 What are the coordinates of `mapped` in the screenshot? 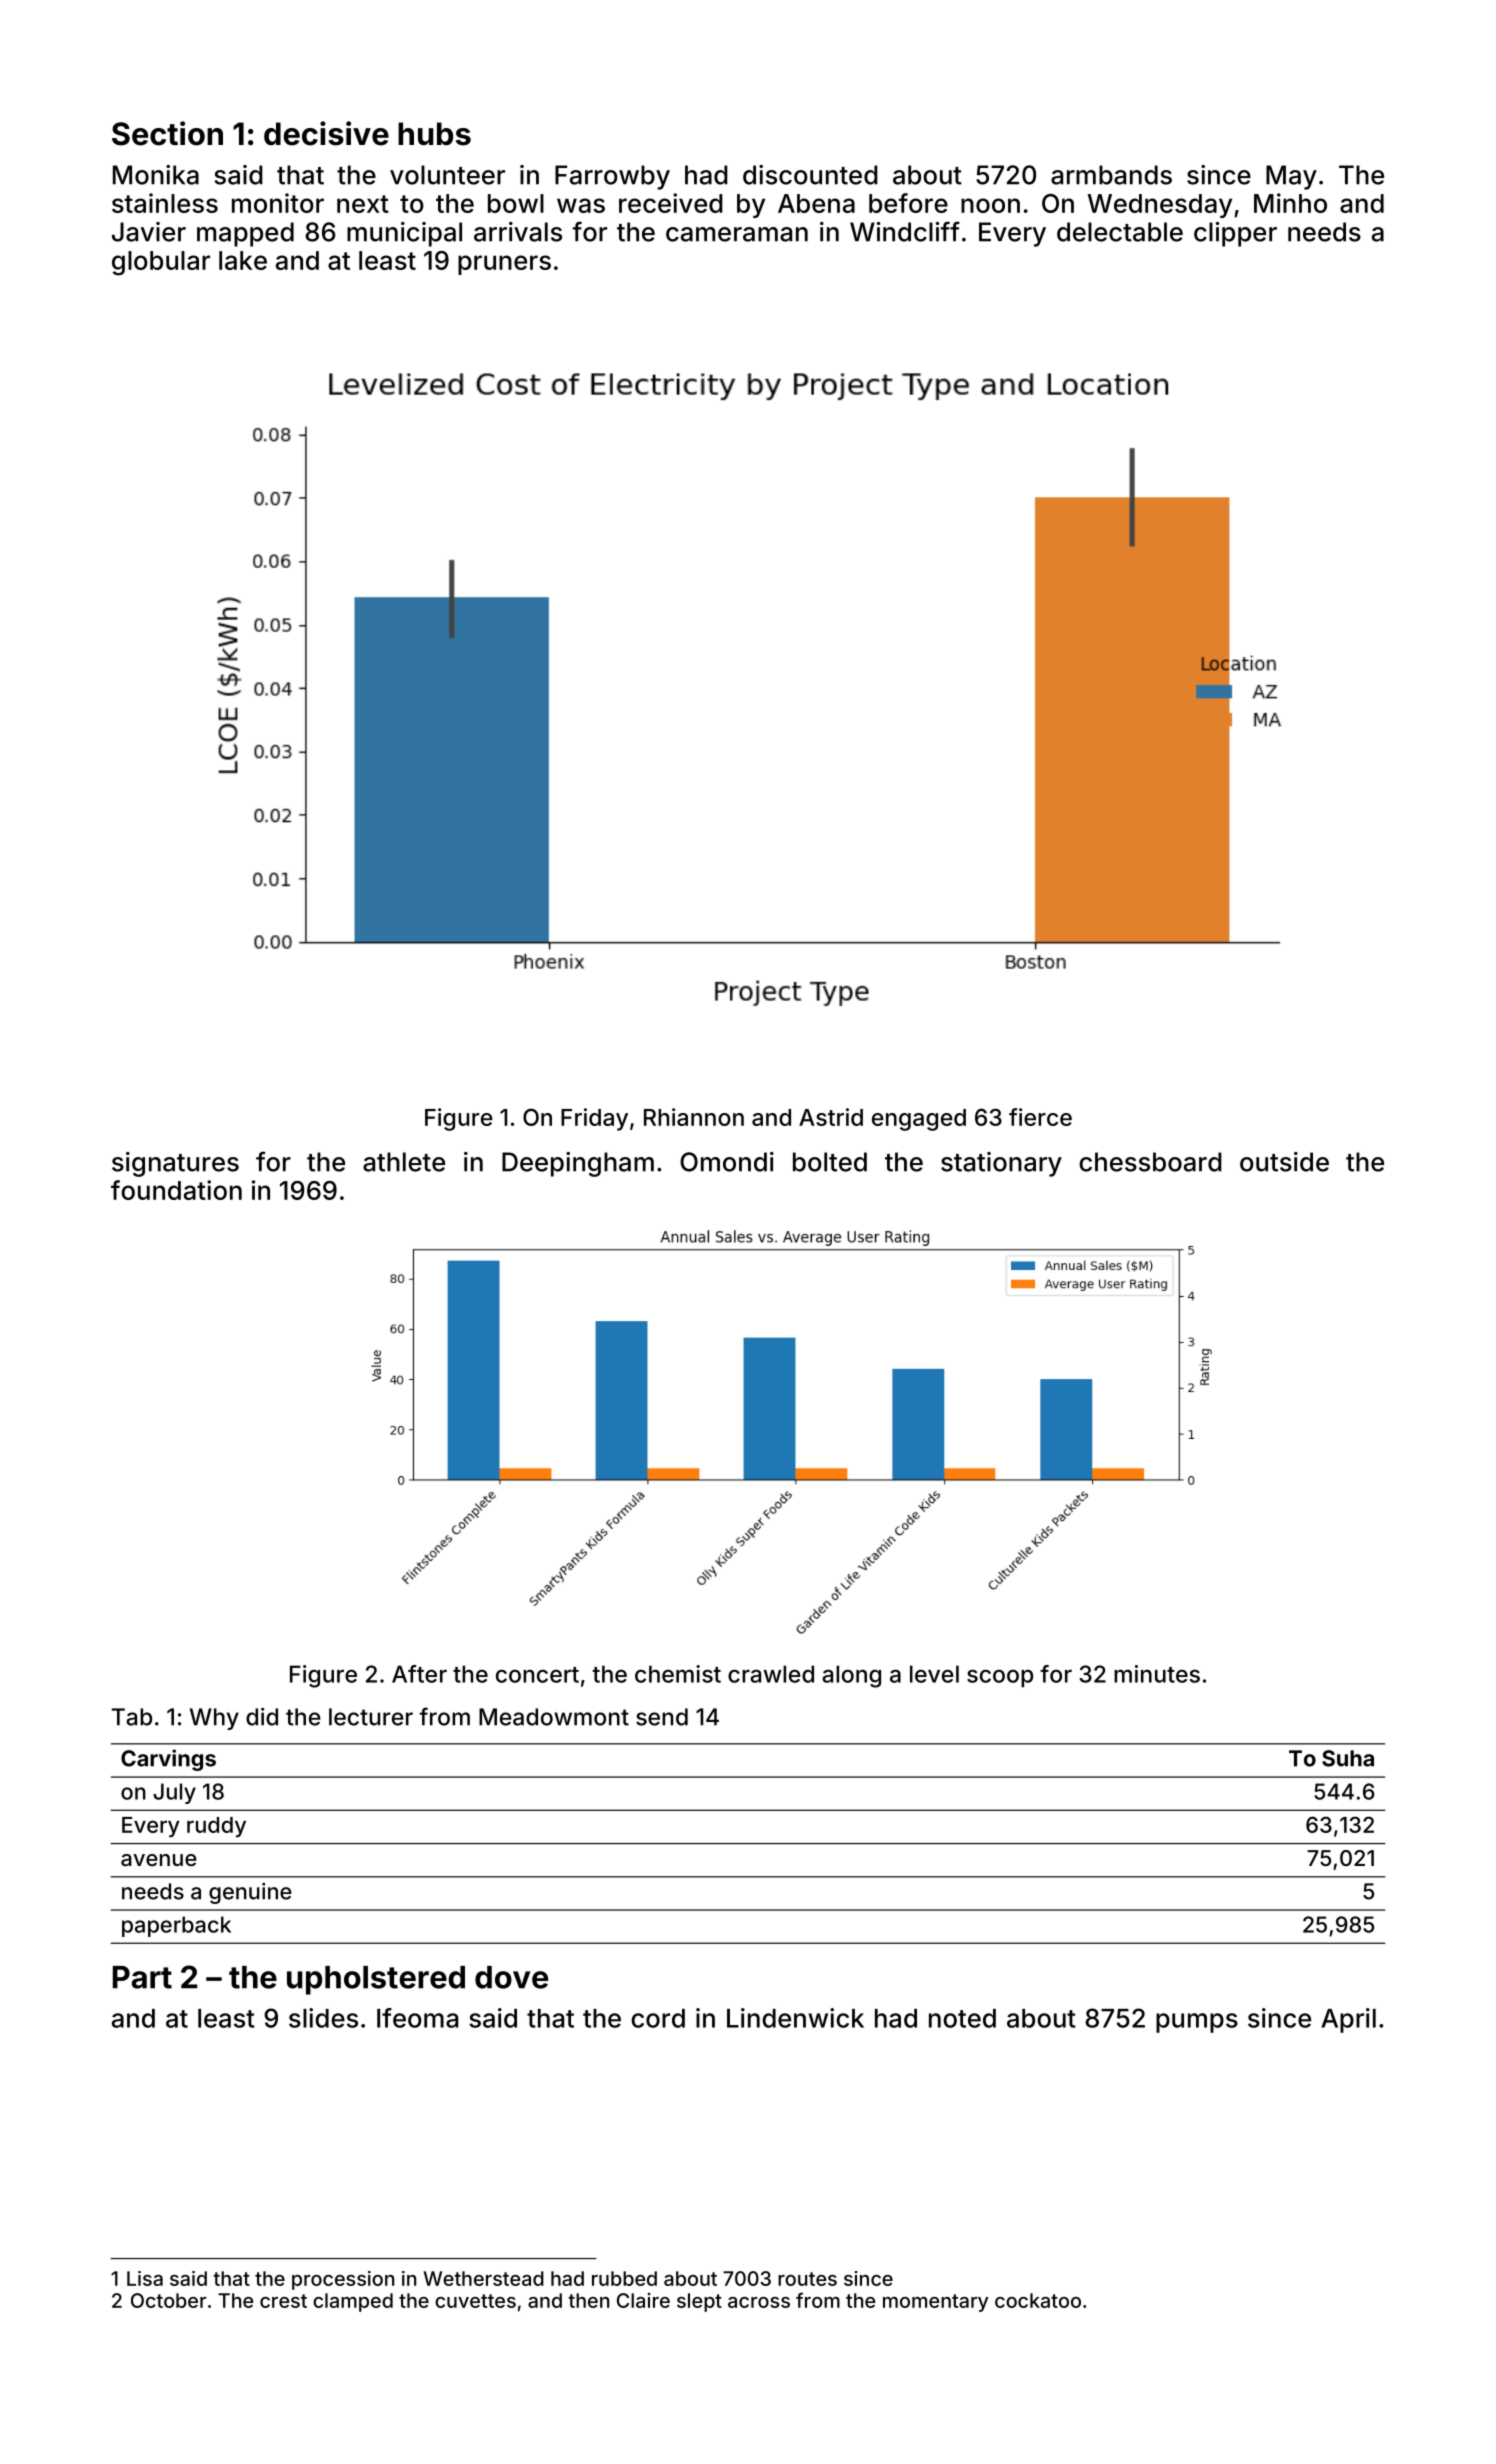 It's located at (245, 234).
